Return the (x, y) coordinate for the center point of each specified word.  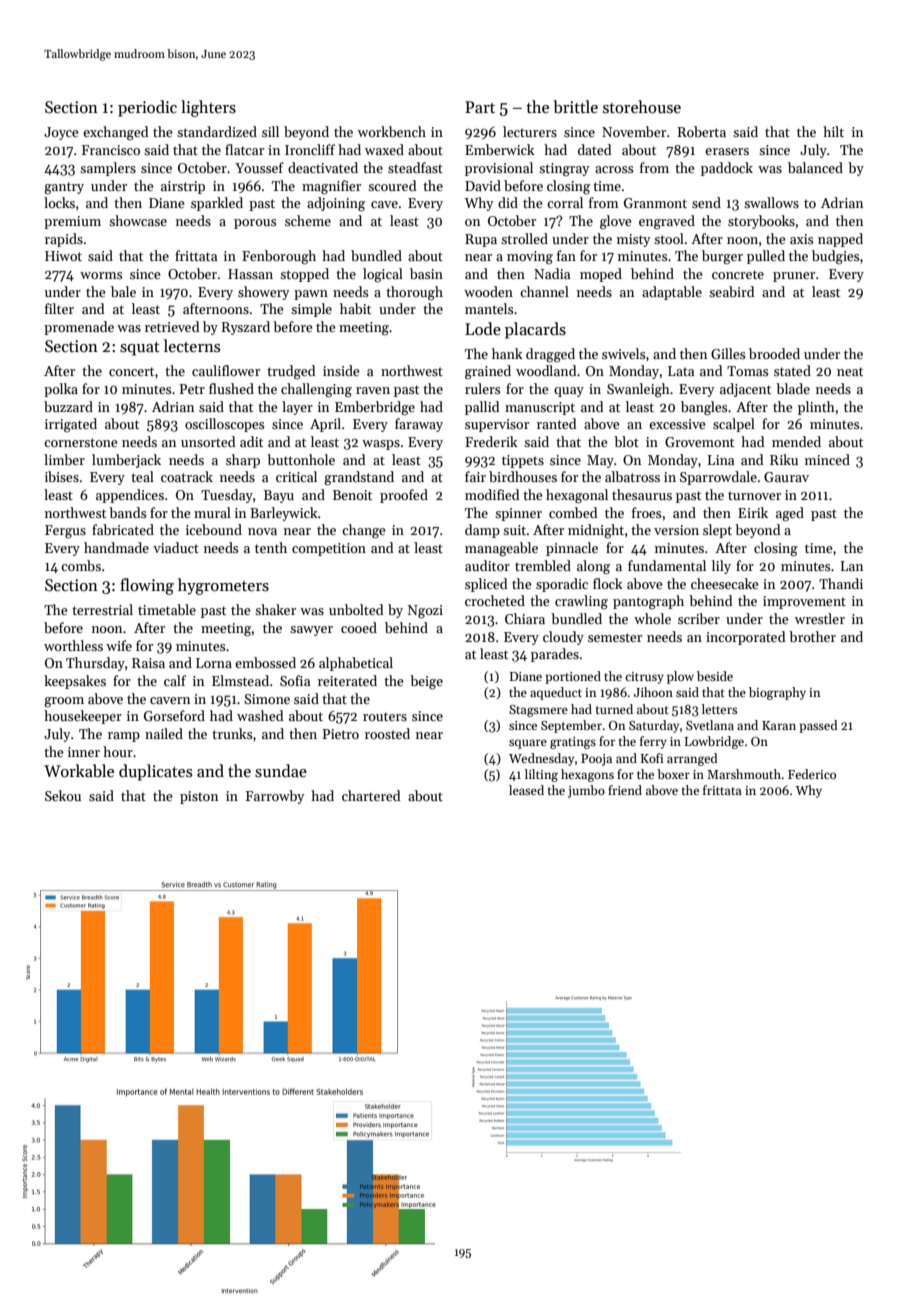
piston (199, 797)
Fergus (65, 532)
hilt (833, 131)
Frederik (491, 441)
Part (480, 107)
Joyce (61, 133)
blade (793, 388)
